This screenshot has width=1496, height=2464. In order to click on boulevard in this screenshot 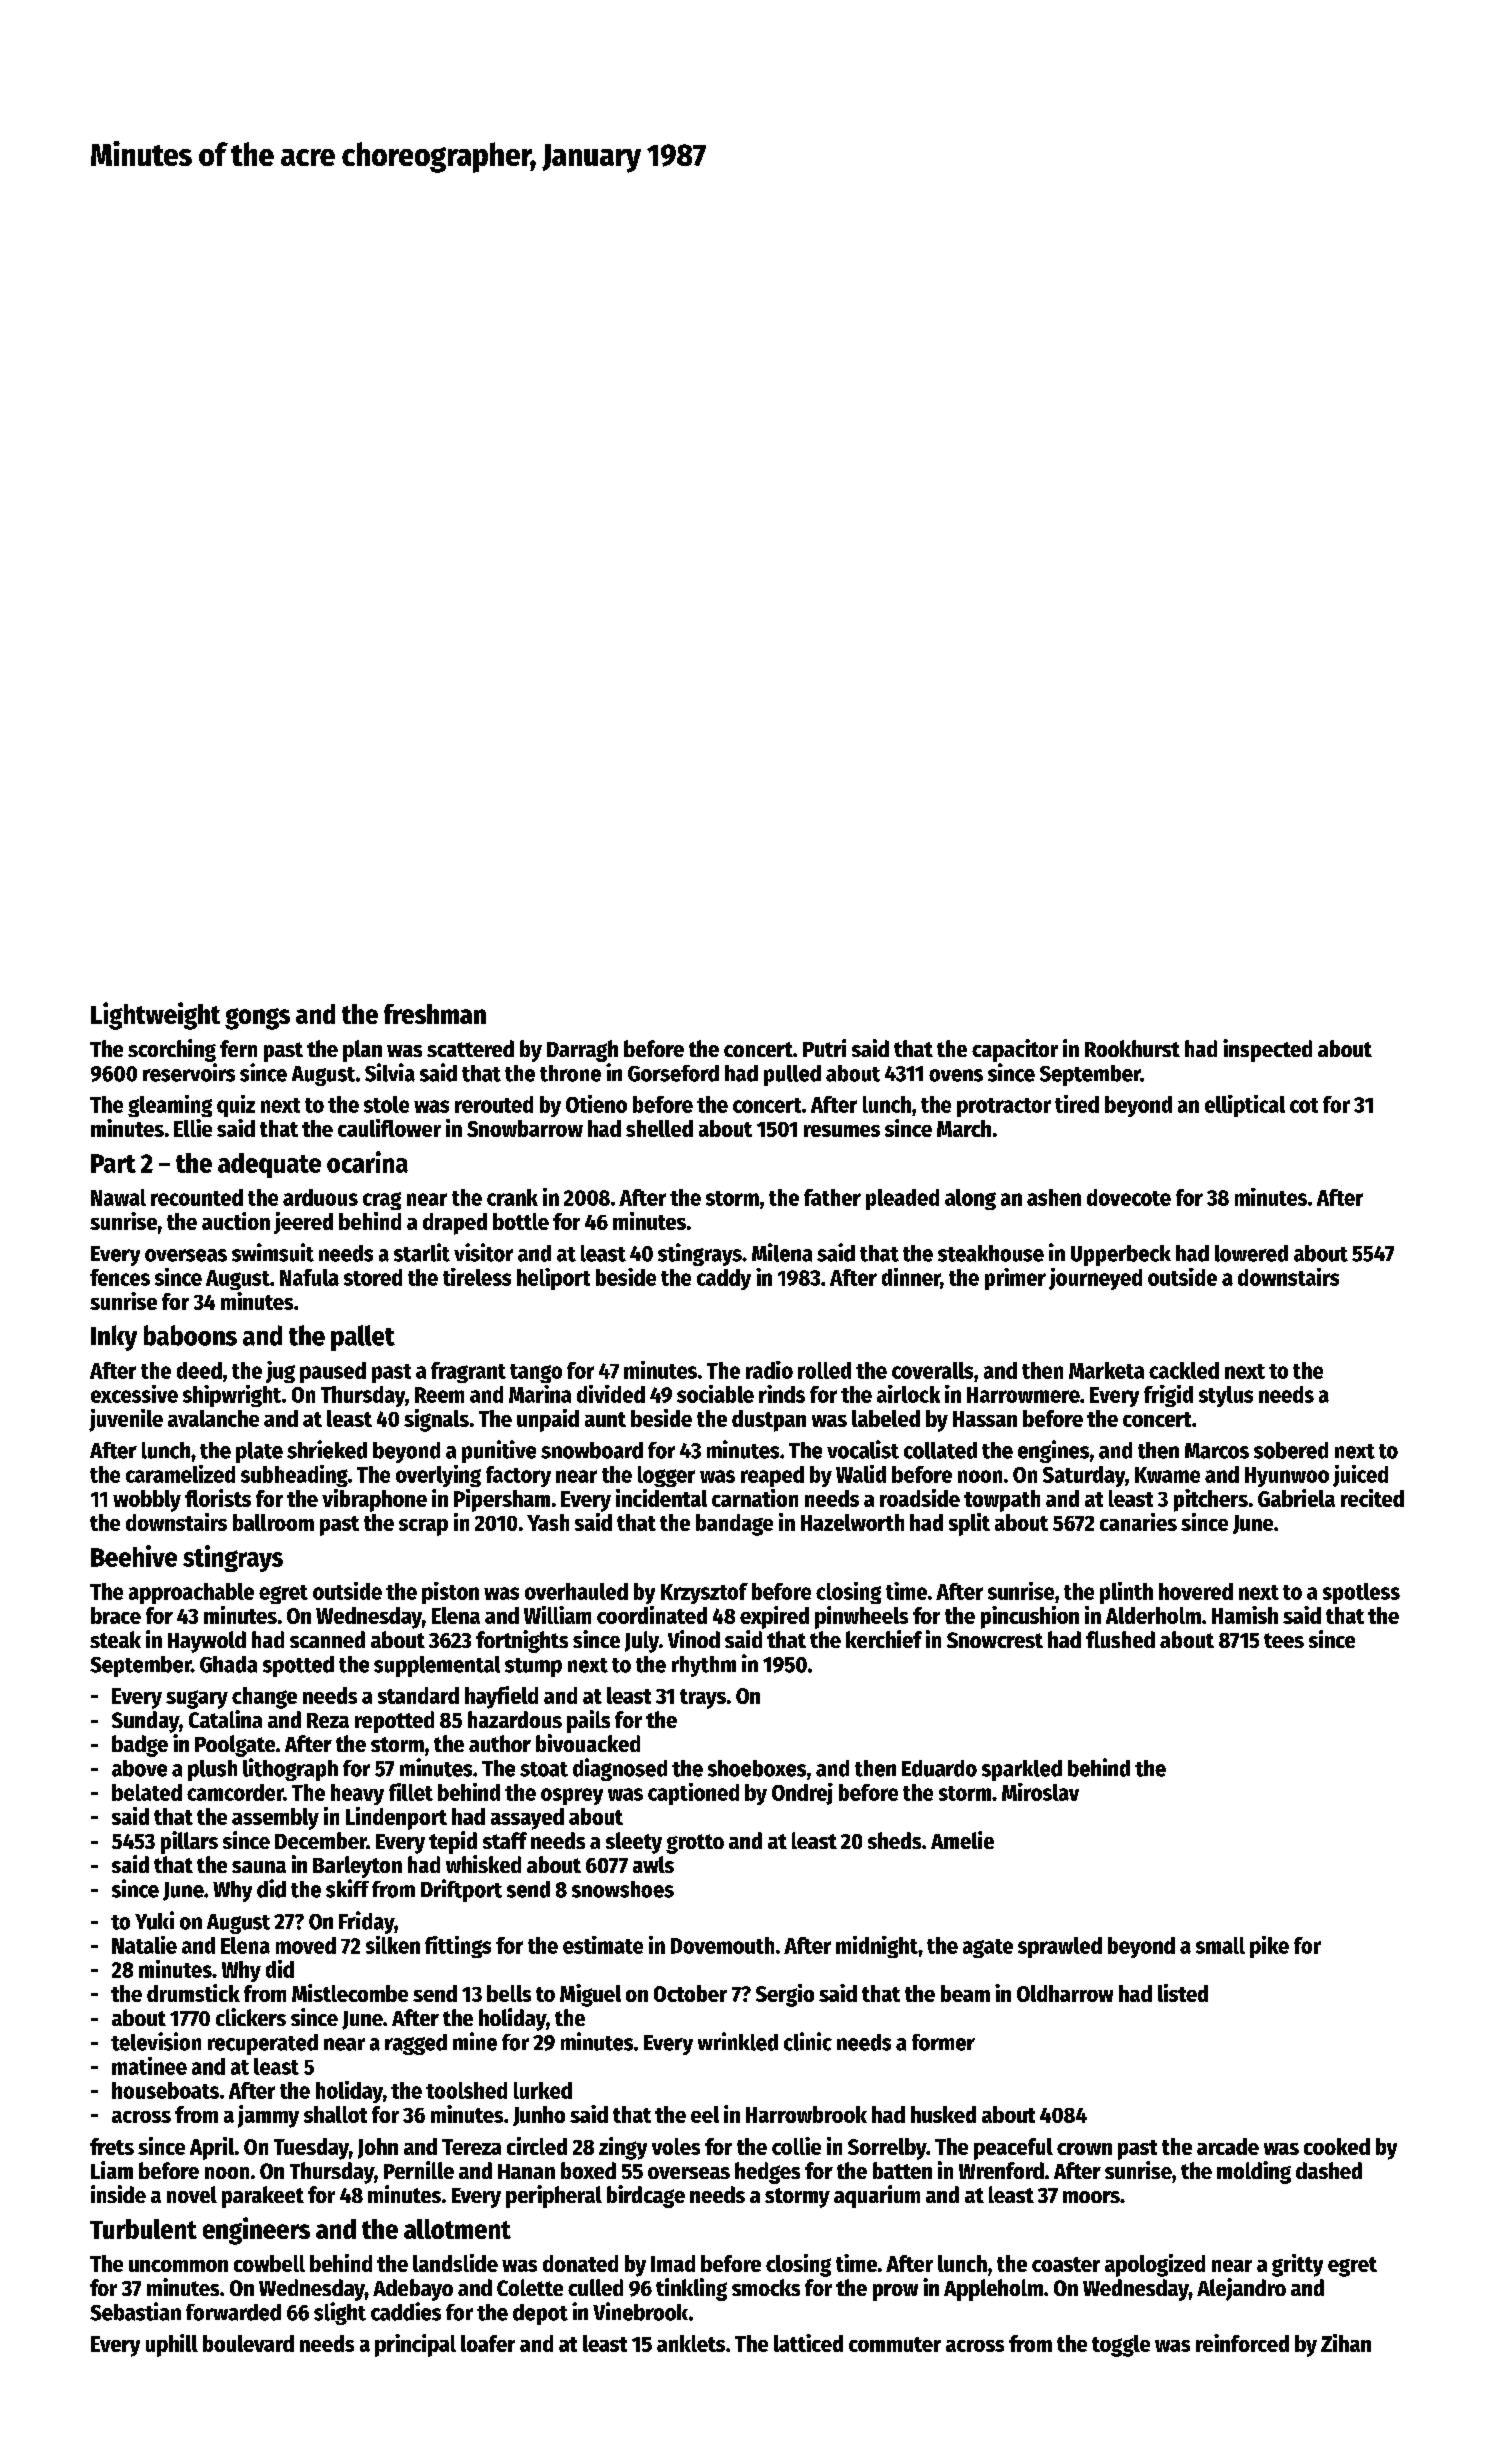, I will do `click(248, 2343)`.
